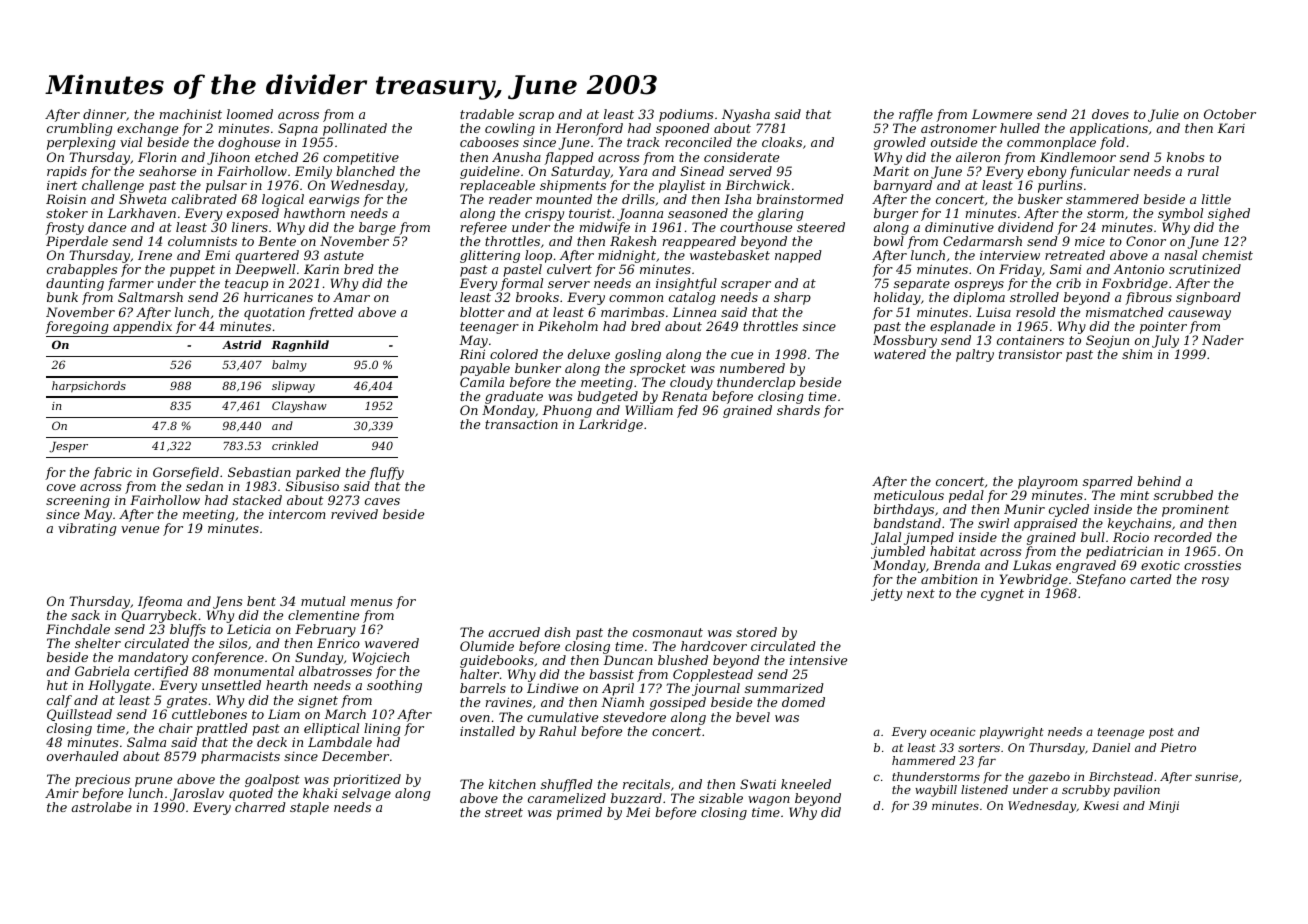 Image resolution: width=1308 pixels, height=924 pixels. Describe the element at coordinates (354, 514) in the screenshot. I see `revived` at that location.
